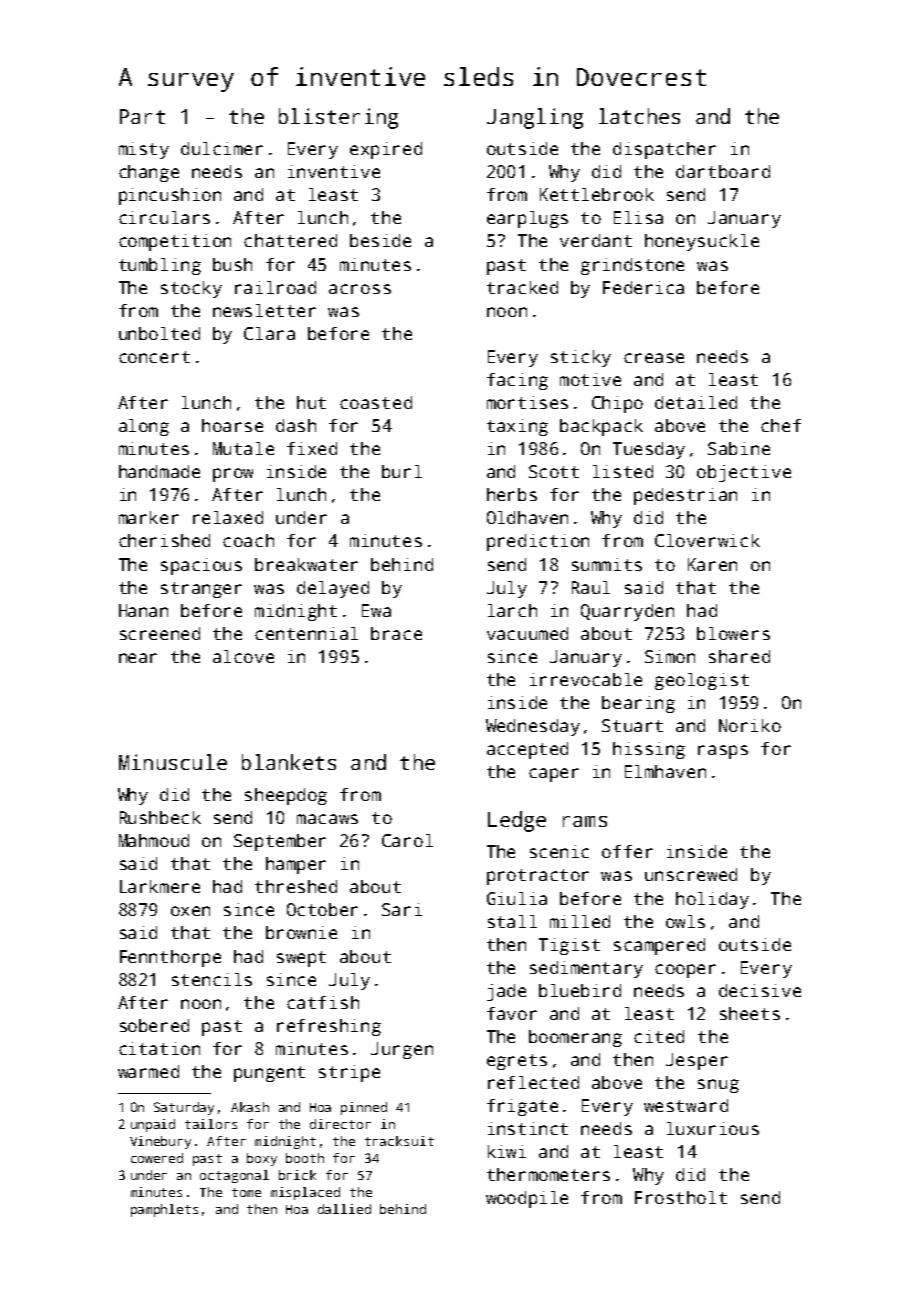  What do you see at coordinates (527, 1199) in the screenshot?
I see `woodpile` at bounding box center [527, 1199].
